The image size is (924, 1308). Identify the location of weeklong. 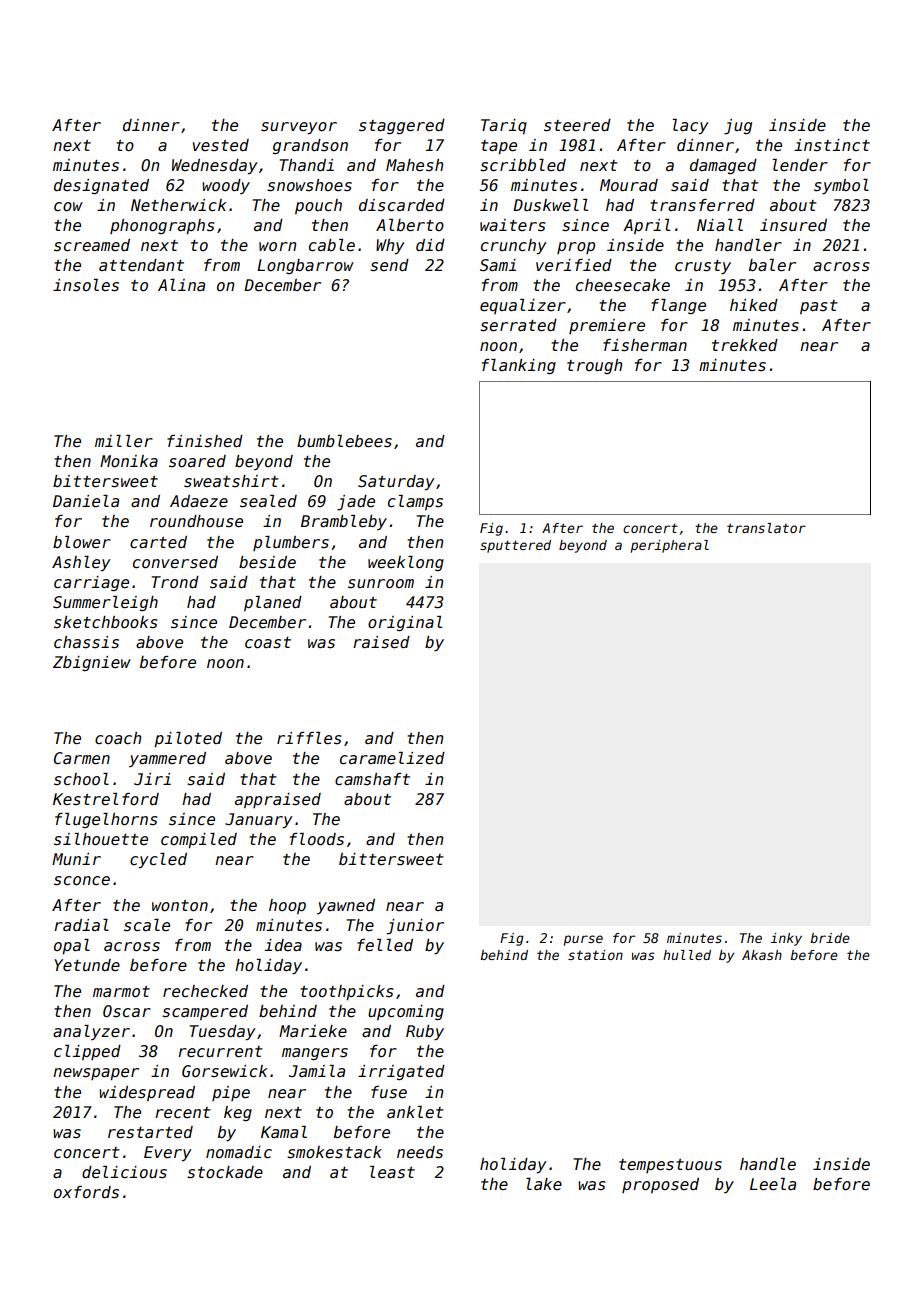
(406, 563).
